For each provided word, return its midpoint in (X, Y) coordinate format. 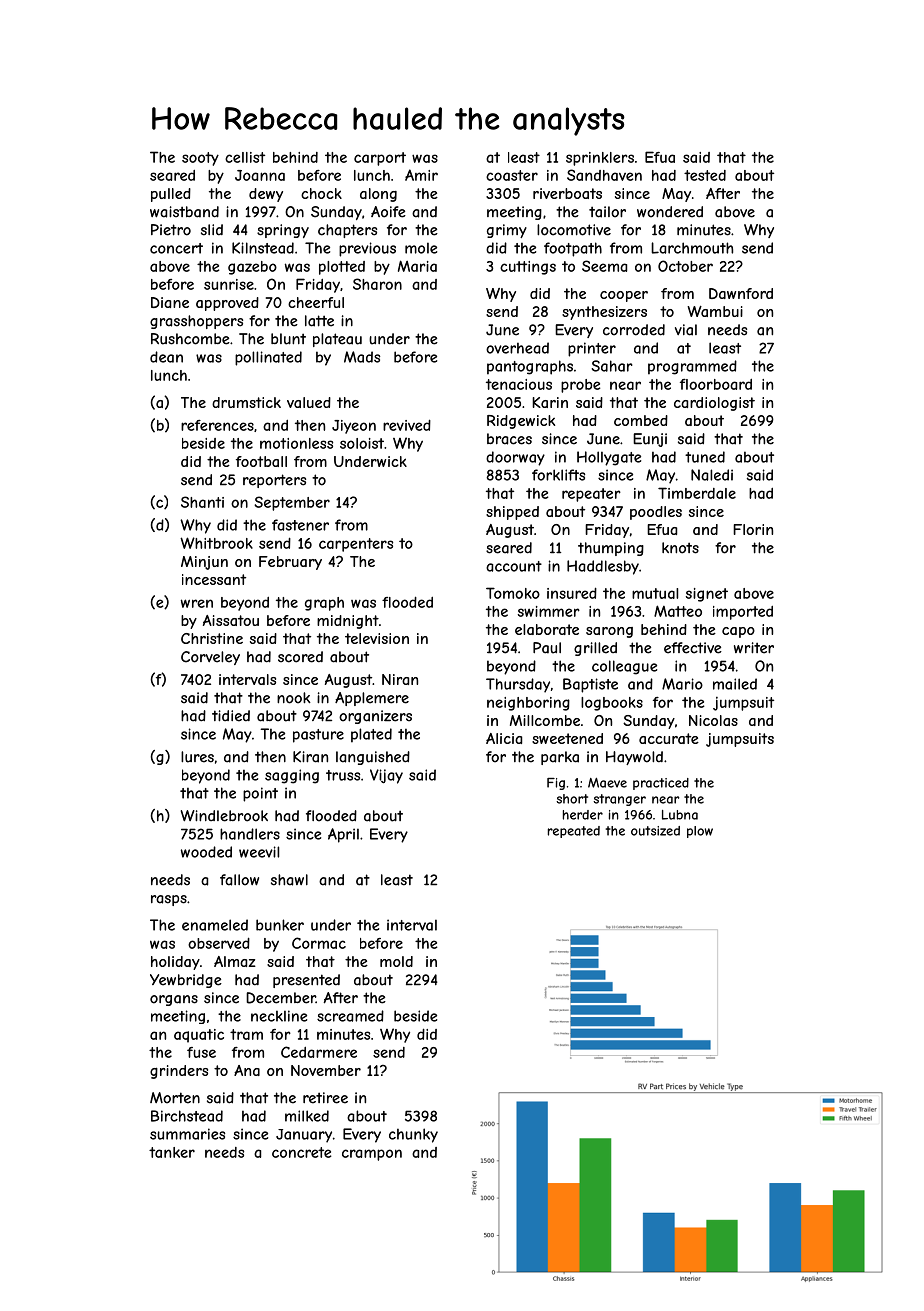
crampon (372, 1155)
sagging (292, 776)
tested (705, 175)
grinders (179, 1072)
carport (380, 159)
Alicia (504, 738)
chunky (413, 1135)
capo (738, 632)
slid (212, 230)
